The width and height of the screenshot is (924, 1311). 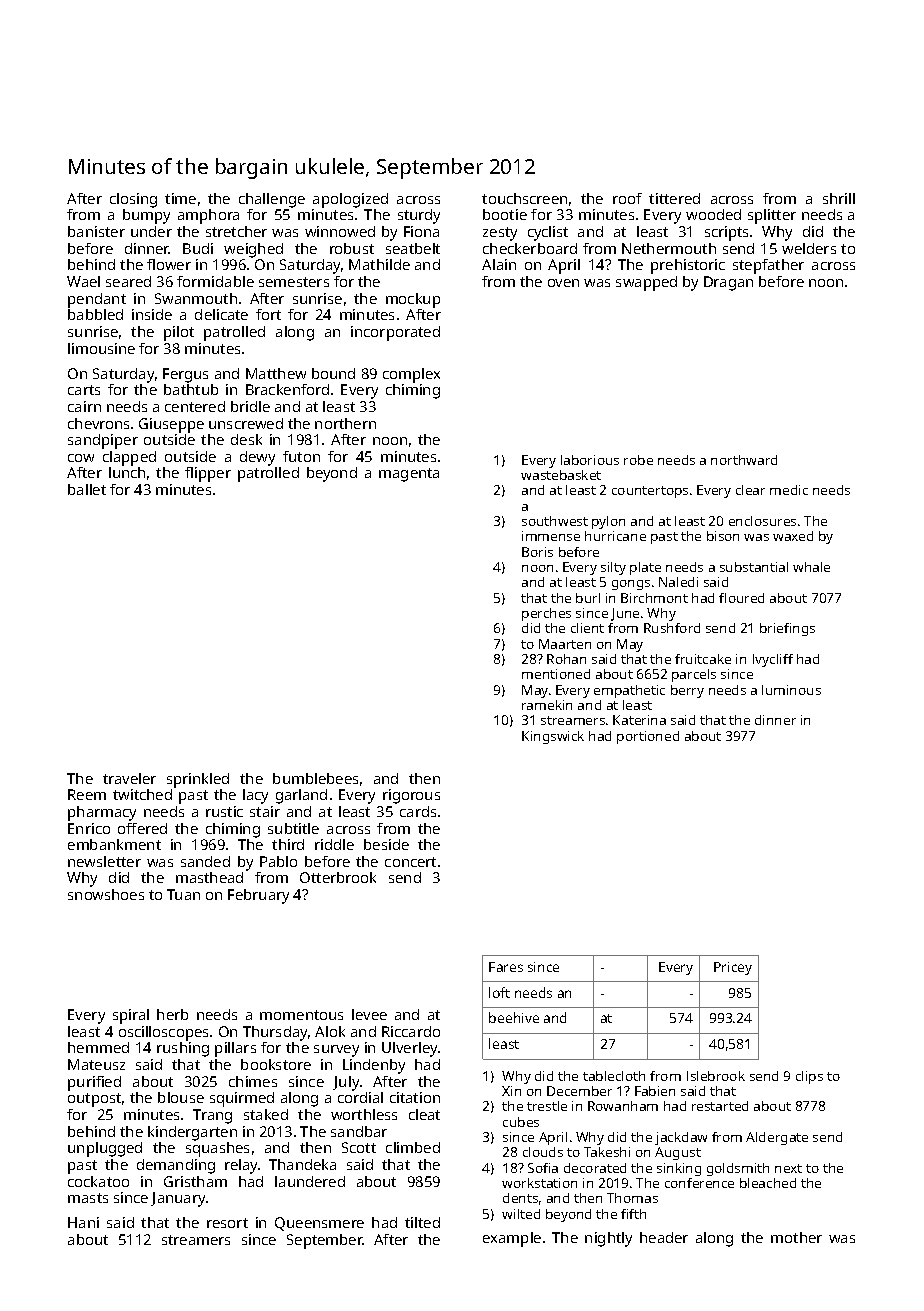 What do you see at coordinates (793, 536) in the screenshot?
I see `waxed` at bounding box center [793, 536].
